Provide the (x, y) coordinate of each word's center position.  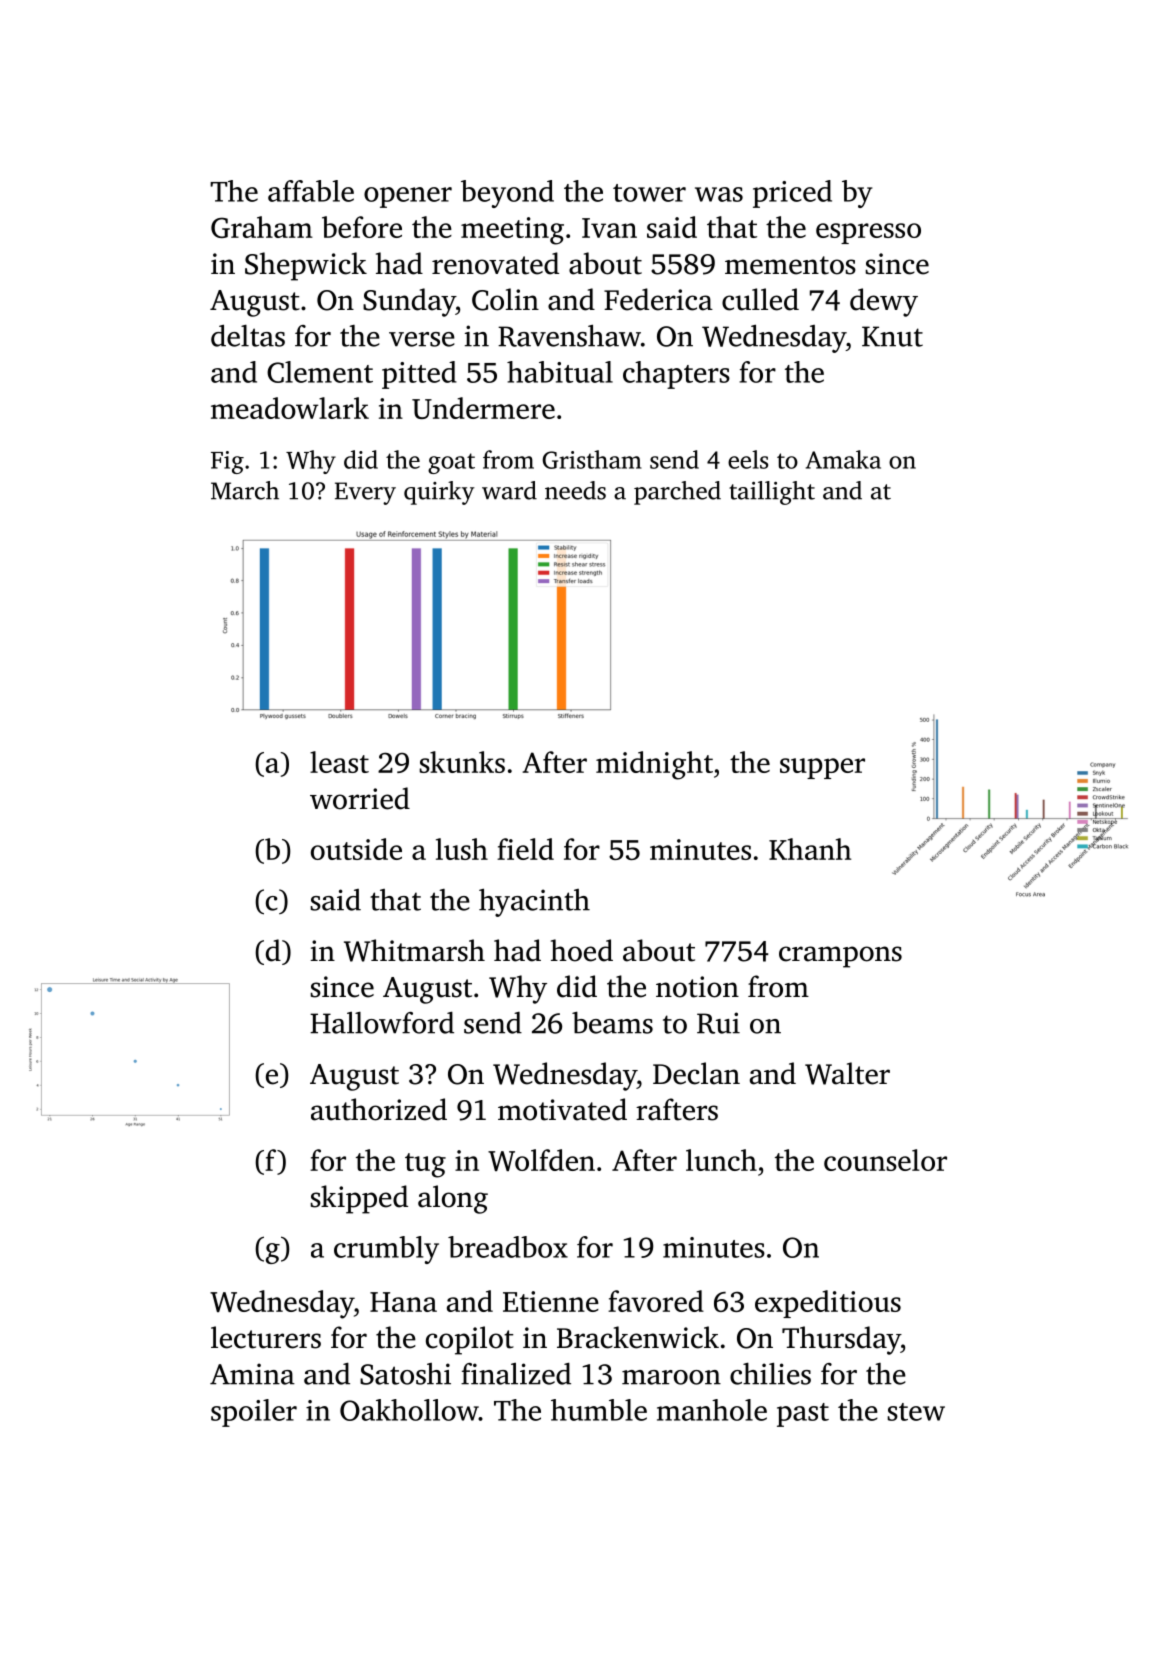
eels (748, 459)
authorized (379, 1109)
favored (656, 1301)
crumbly (386, 1250)
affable (311, 191)
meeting (512, 231)
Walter (847, 1073)
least (339, 762)
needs (575, 490)
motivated (562, 1109)
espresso (868, 233)
